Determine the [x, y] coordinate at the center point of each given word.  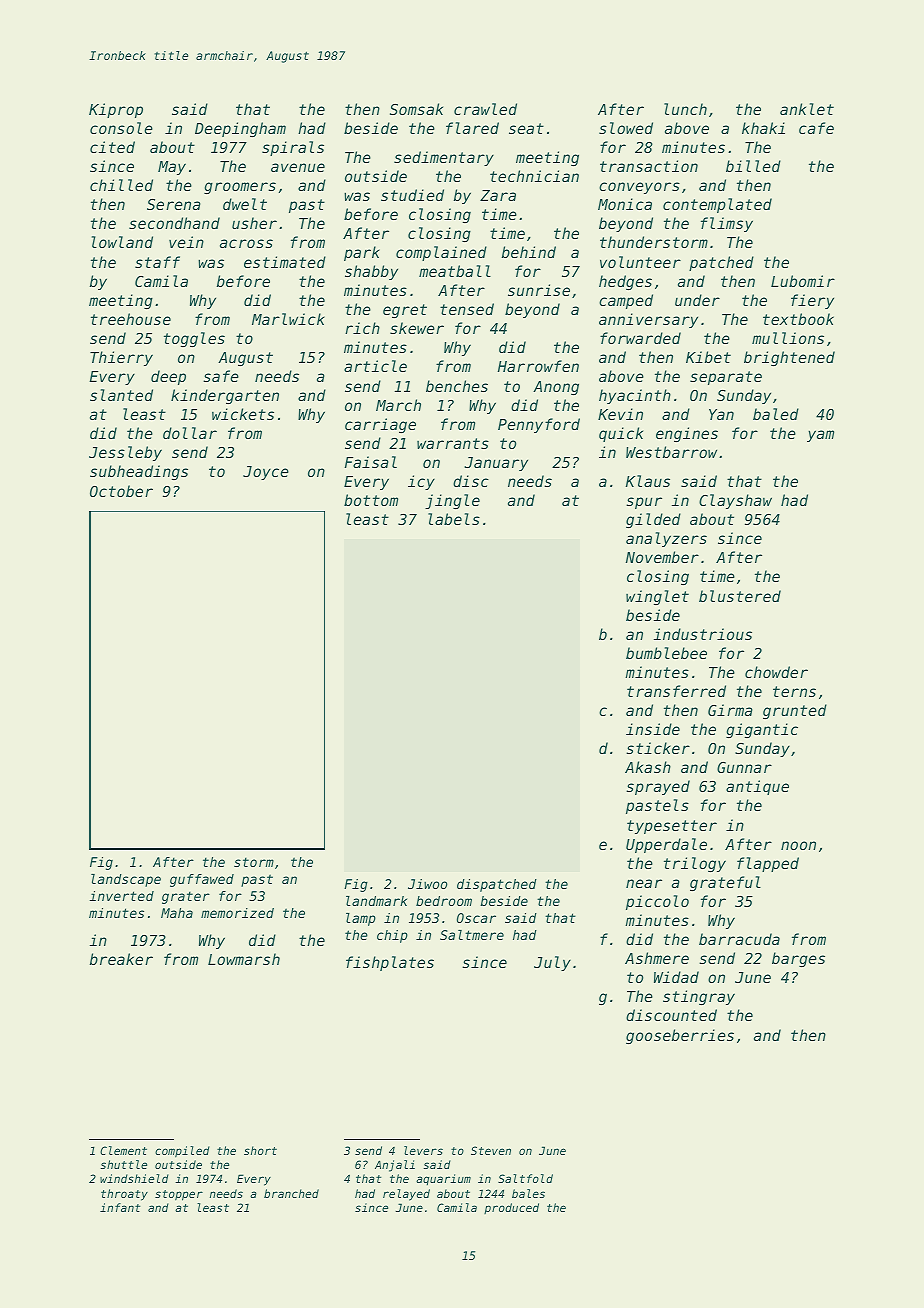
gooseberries [680, 1036]
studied [412, 195]
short [260, 1150]
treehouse [131, 319]
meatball [455, 271]
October [121, 491]
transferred [676, 691]
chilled [121, 185]
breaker [121, 959]
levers [423, 1150]
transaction [649, 166]
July [552, 963]
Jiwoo [427, 884]
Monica [625, 204]
